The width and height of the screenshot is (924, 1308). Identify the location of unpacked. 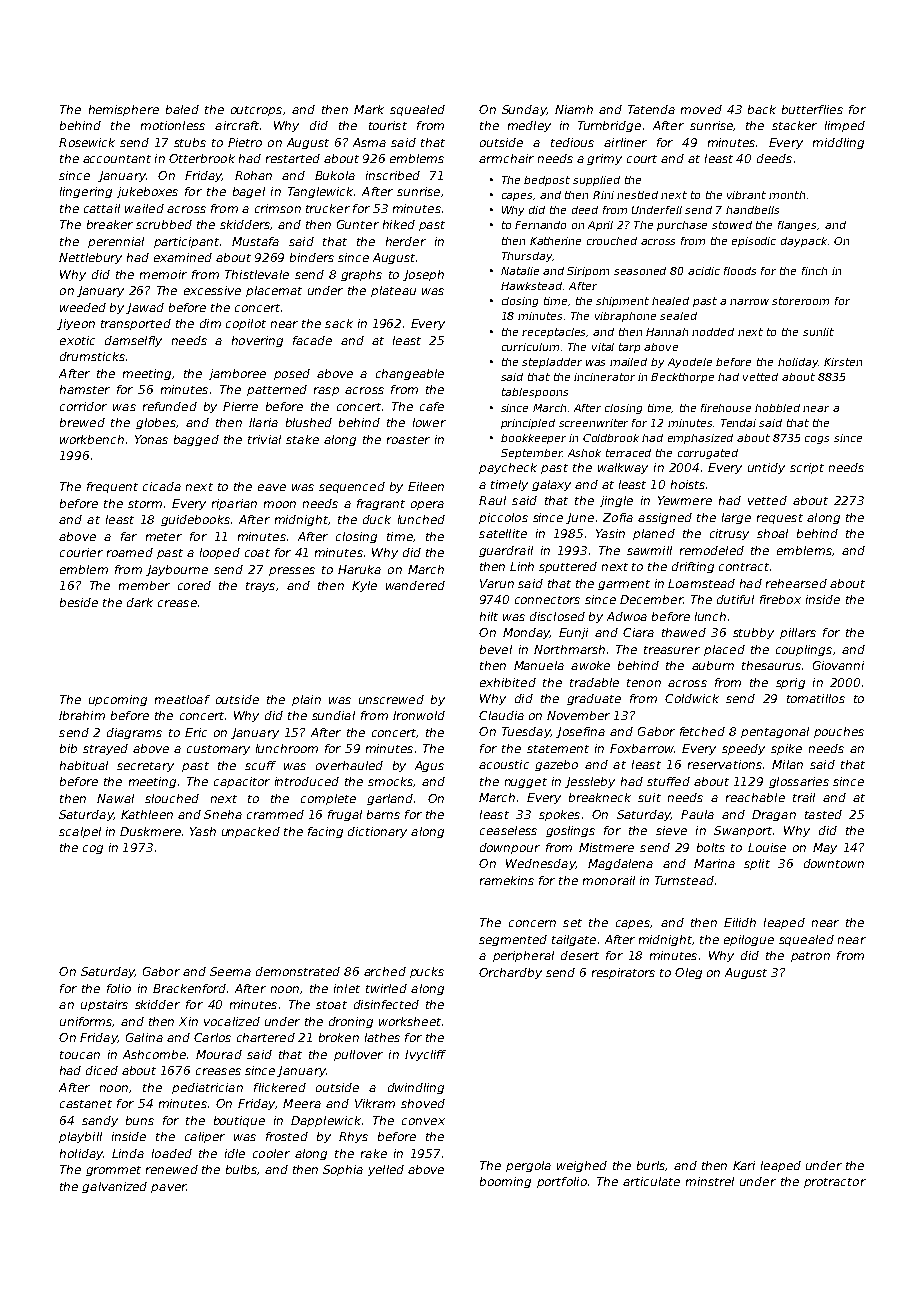
(251, 832).
